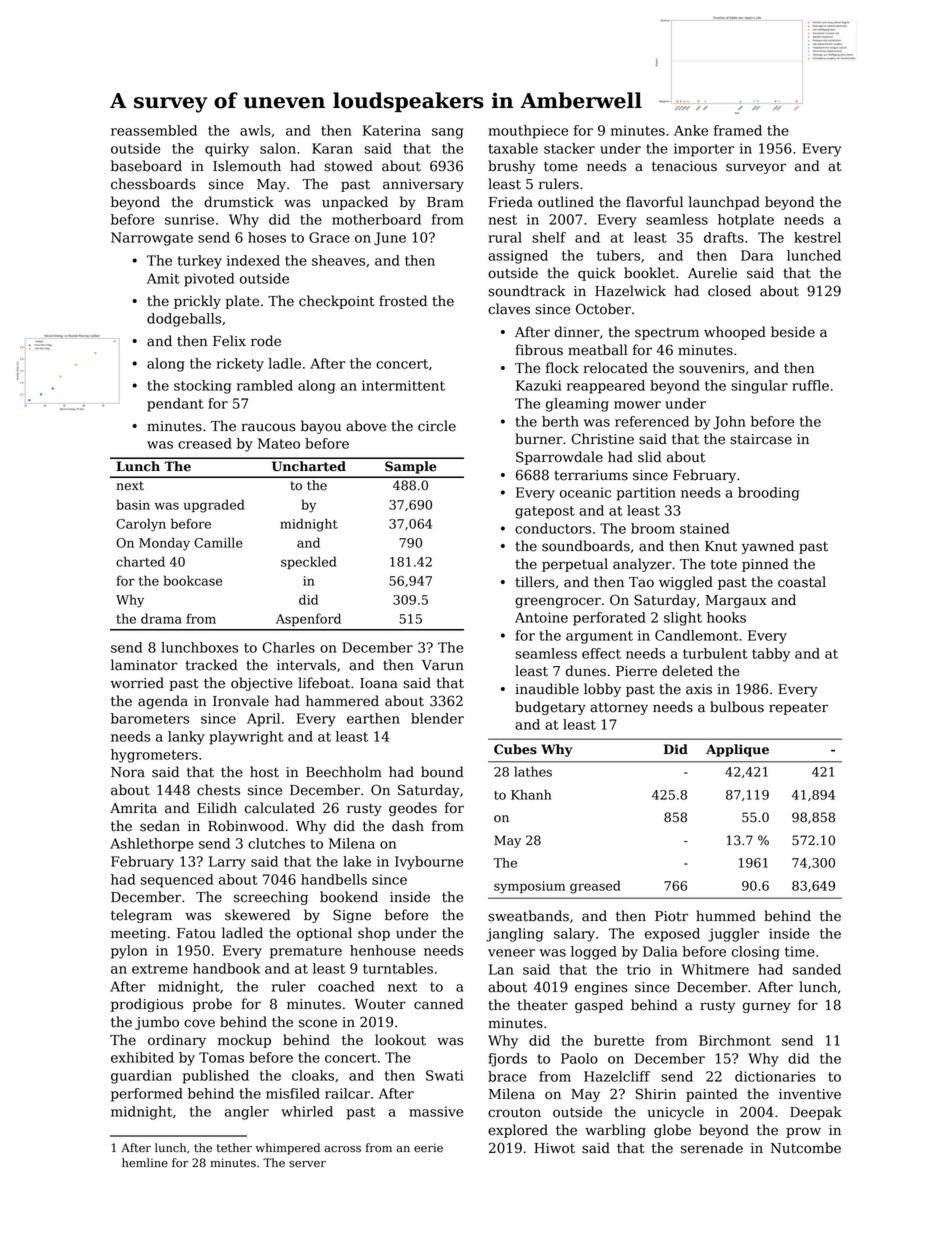  I want to click on blender, so click(437, 718).
